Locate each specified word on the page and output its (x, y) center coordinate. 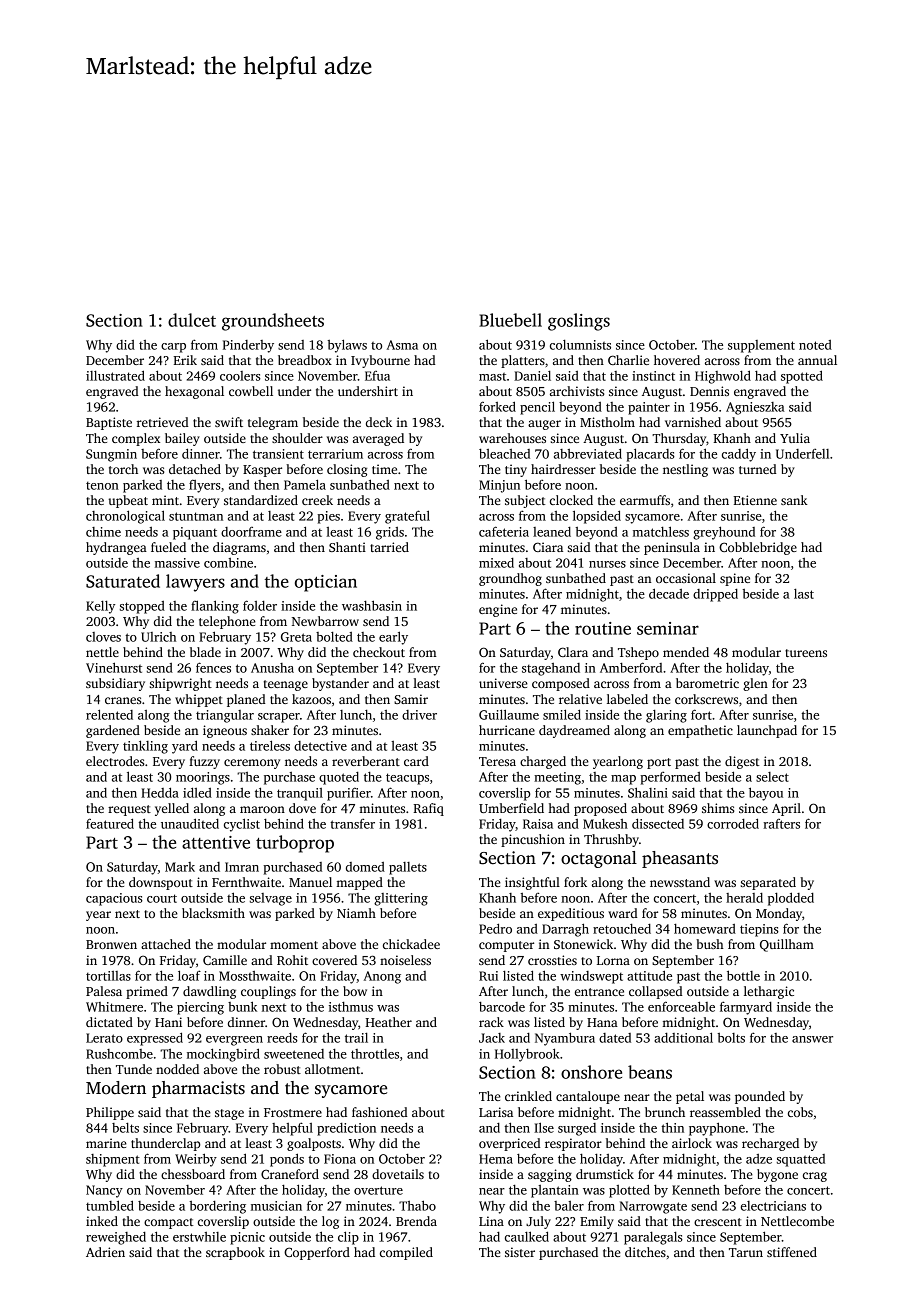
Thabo (417, 1205)
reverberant (366, 761)
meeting (557, 778)
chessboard (193, 1174)
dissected (658, 823)
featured (110, 823)
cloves (103, 637)
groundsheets (273, 322)
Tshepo (638, 653)
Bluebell (510, 320)
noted (815, 345)
